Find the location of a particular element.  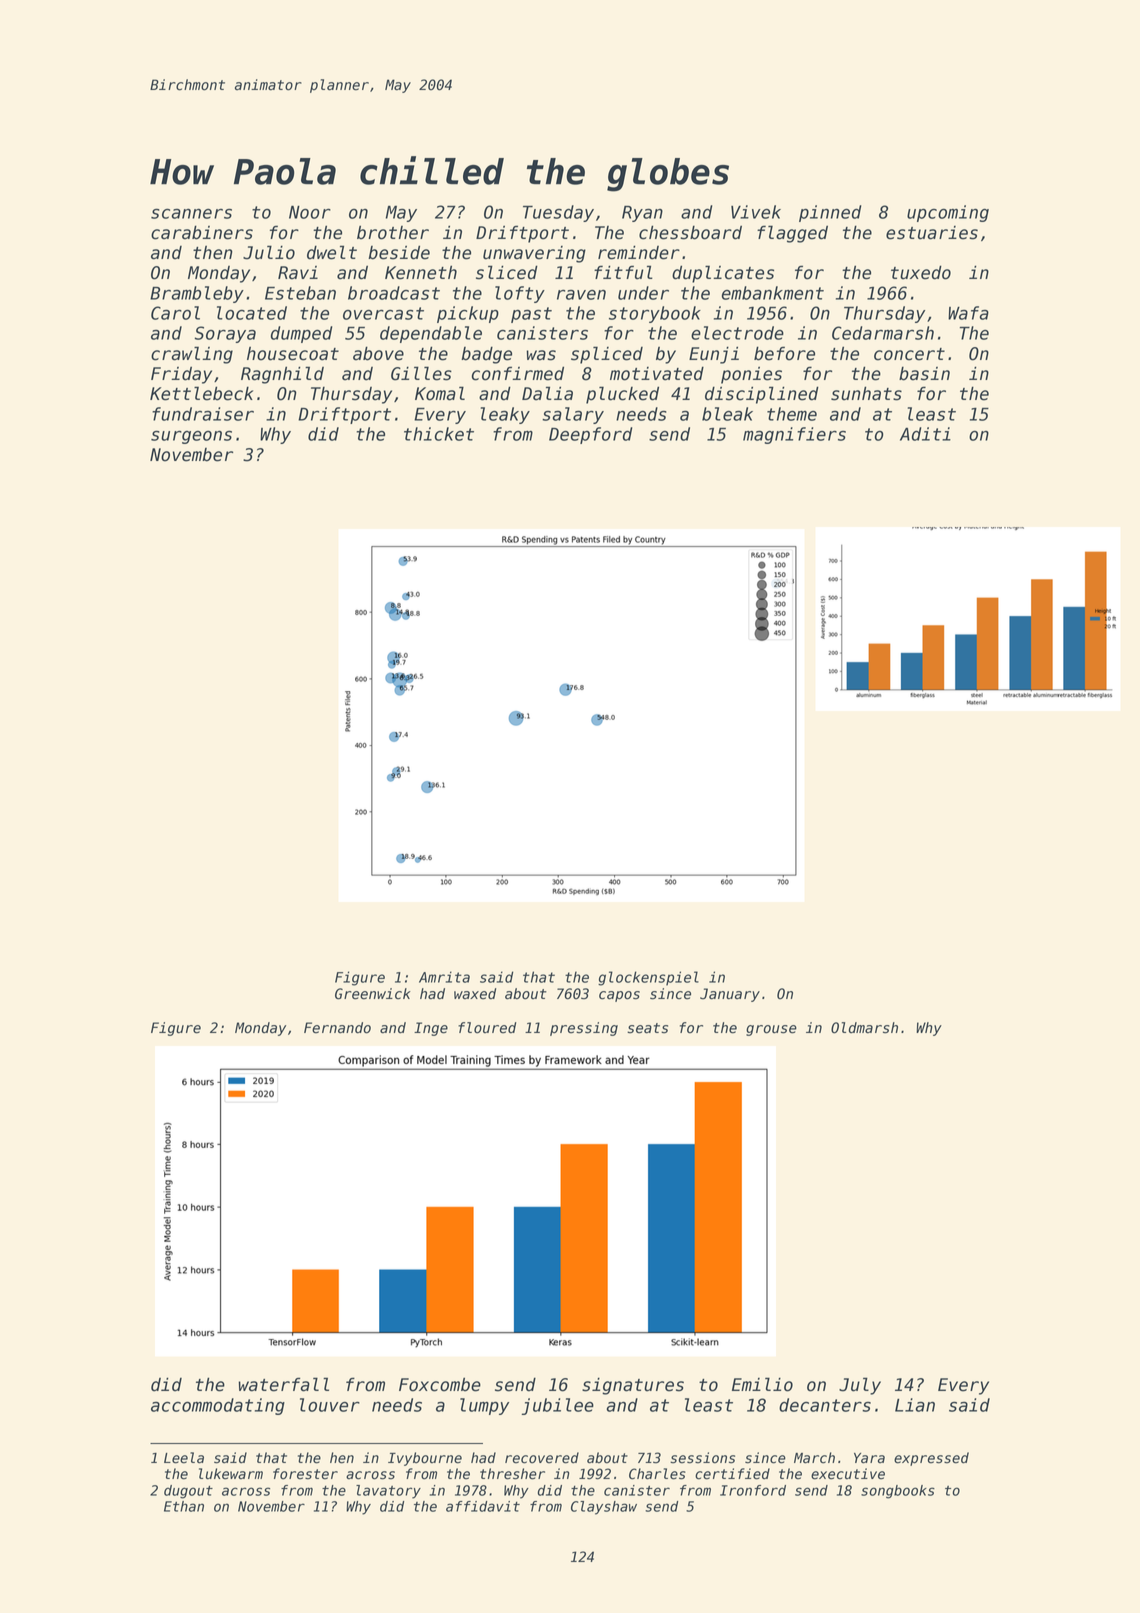

Noor is located at coordinates (310, 212).
